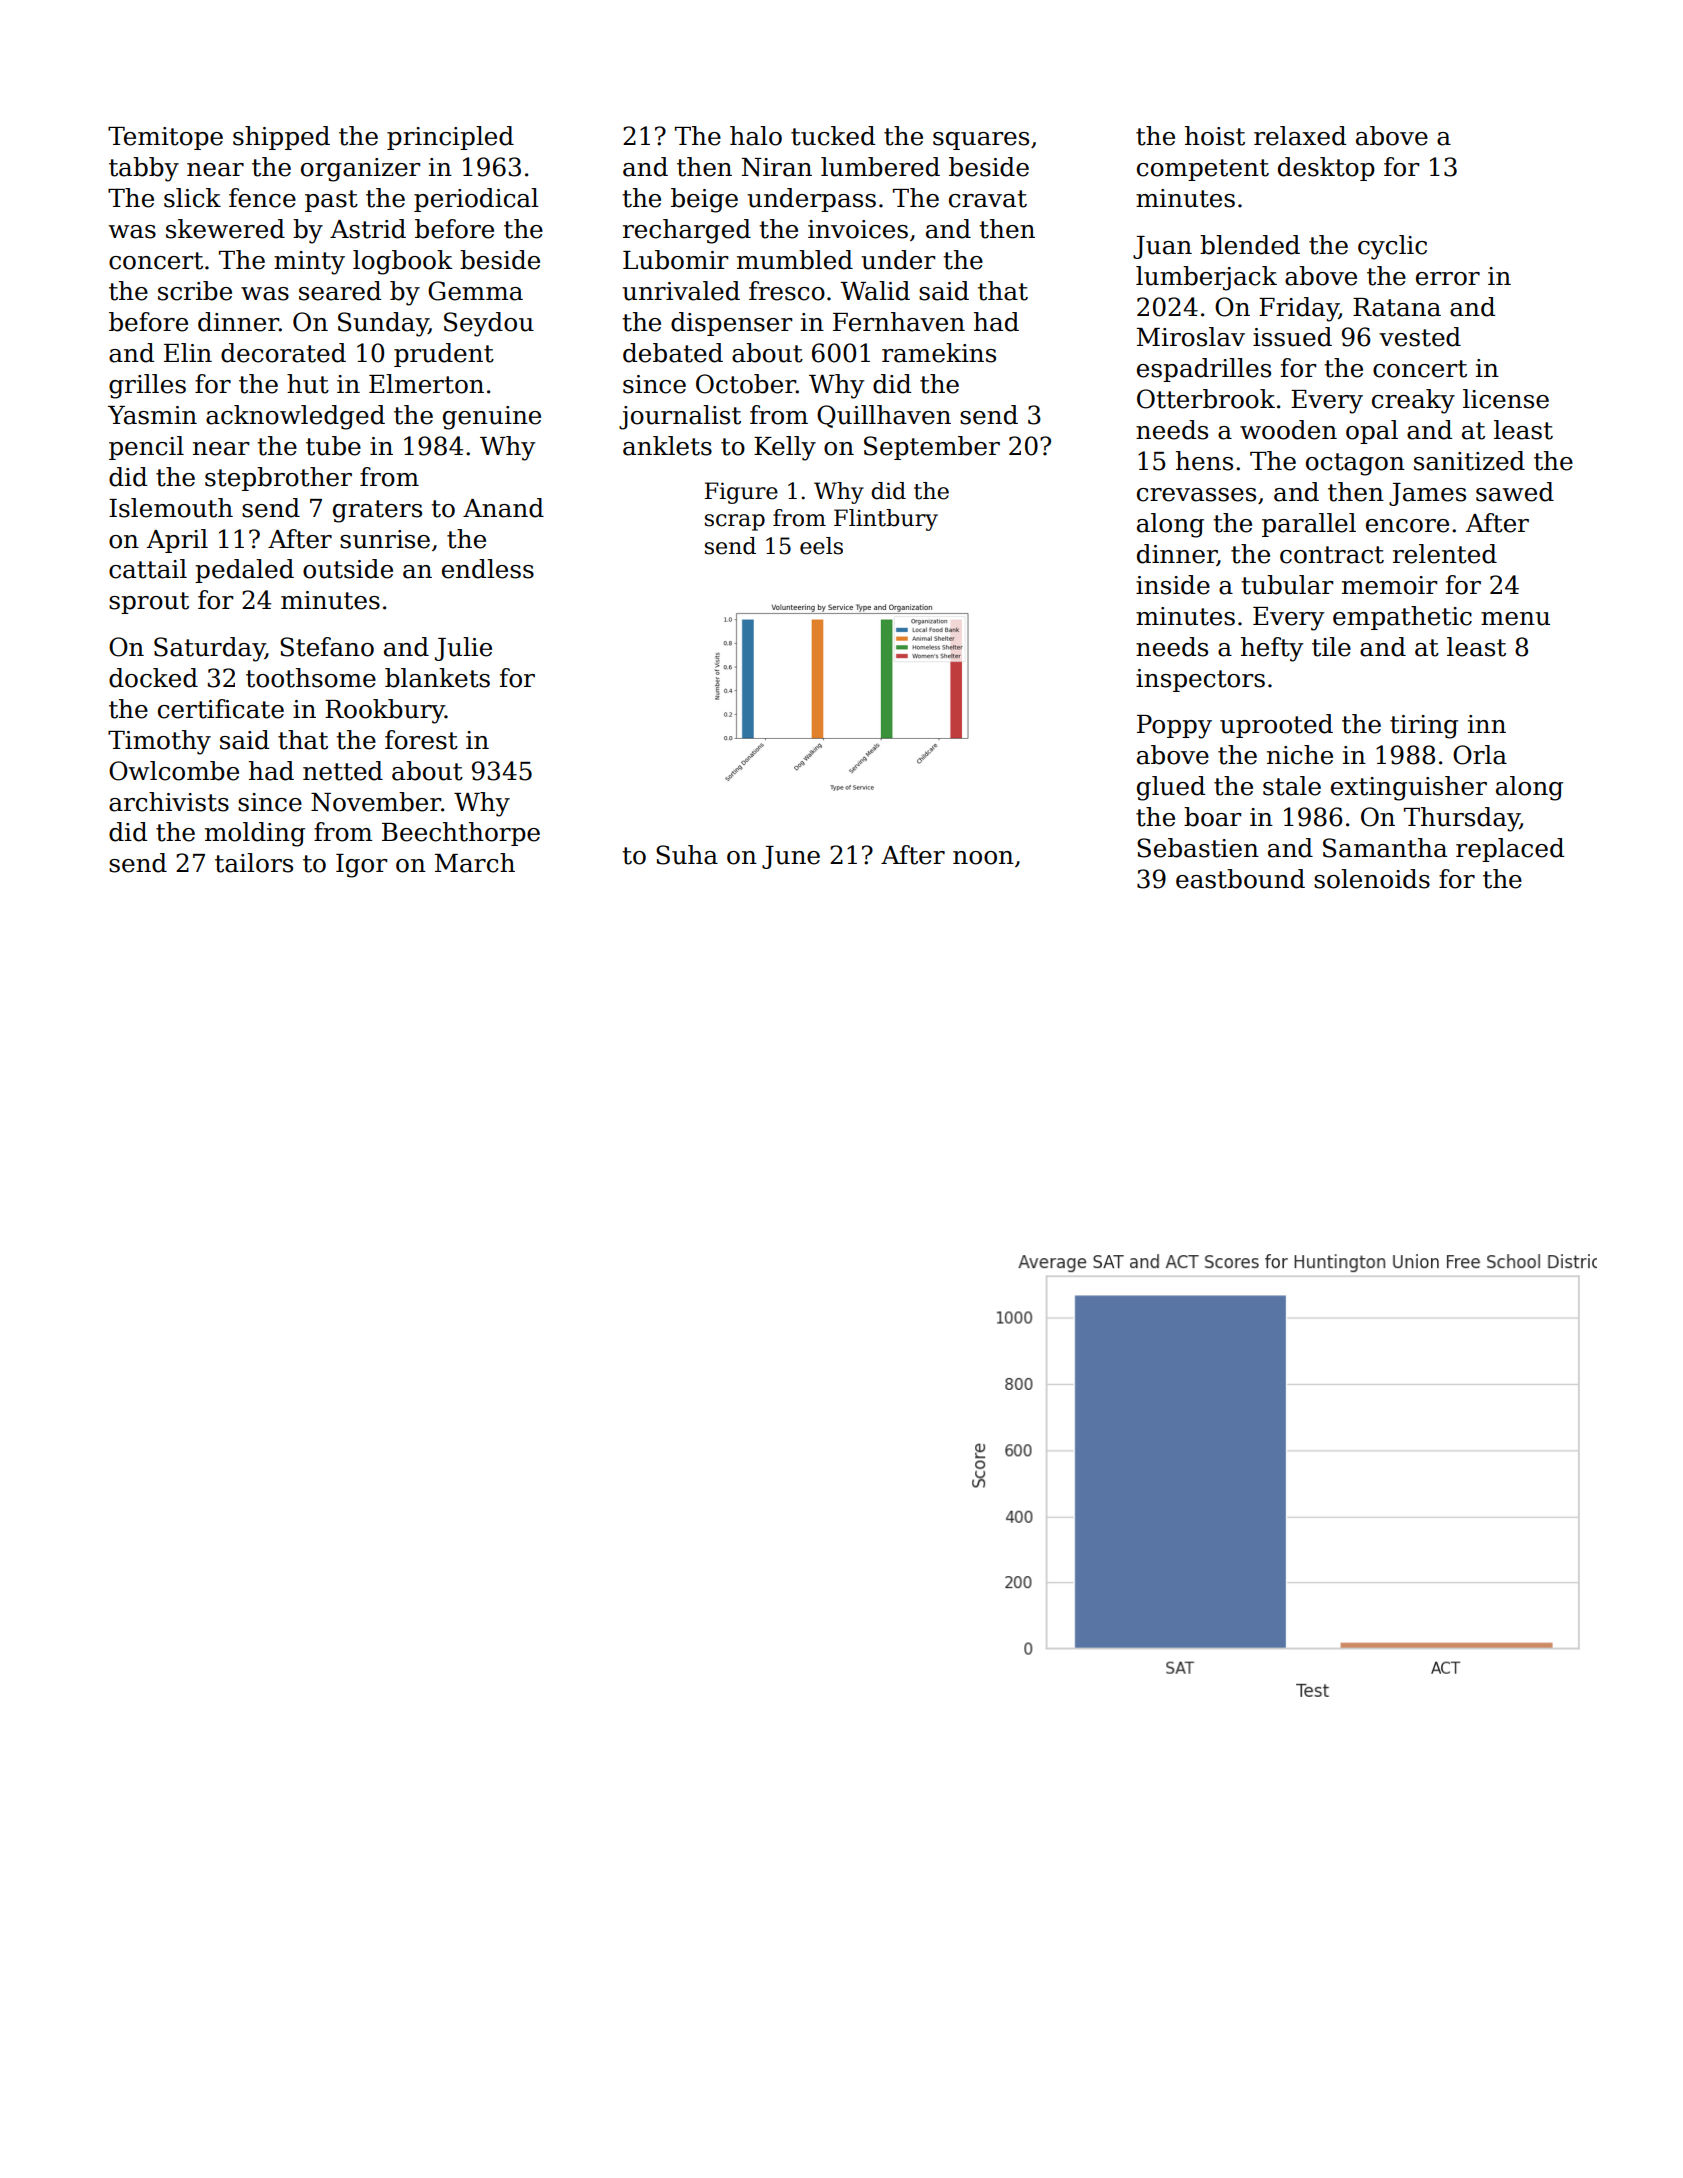  What do you see at coordinates (281, 138) in the document?
I see `shipped` at bounding box center [281, 138].
